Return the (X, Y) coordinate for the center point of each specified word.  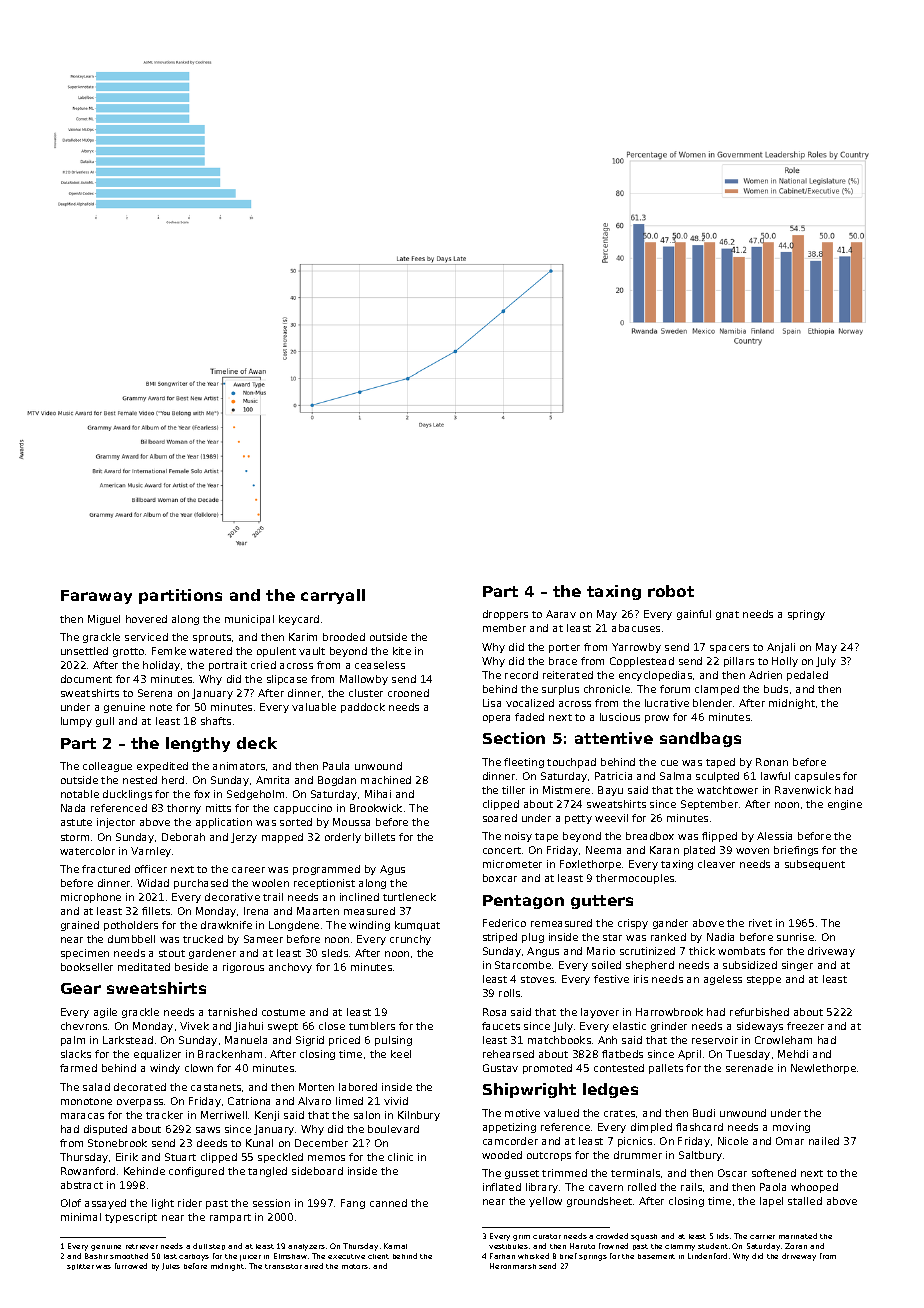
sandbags (700, 739)
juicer (250, 1258)
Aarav (561, 614)
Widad (153, 883)
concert (502, 850)
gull (105, 722)
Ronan (772, 762)
